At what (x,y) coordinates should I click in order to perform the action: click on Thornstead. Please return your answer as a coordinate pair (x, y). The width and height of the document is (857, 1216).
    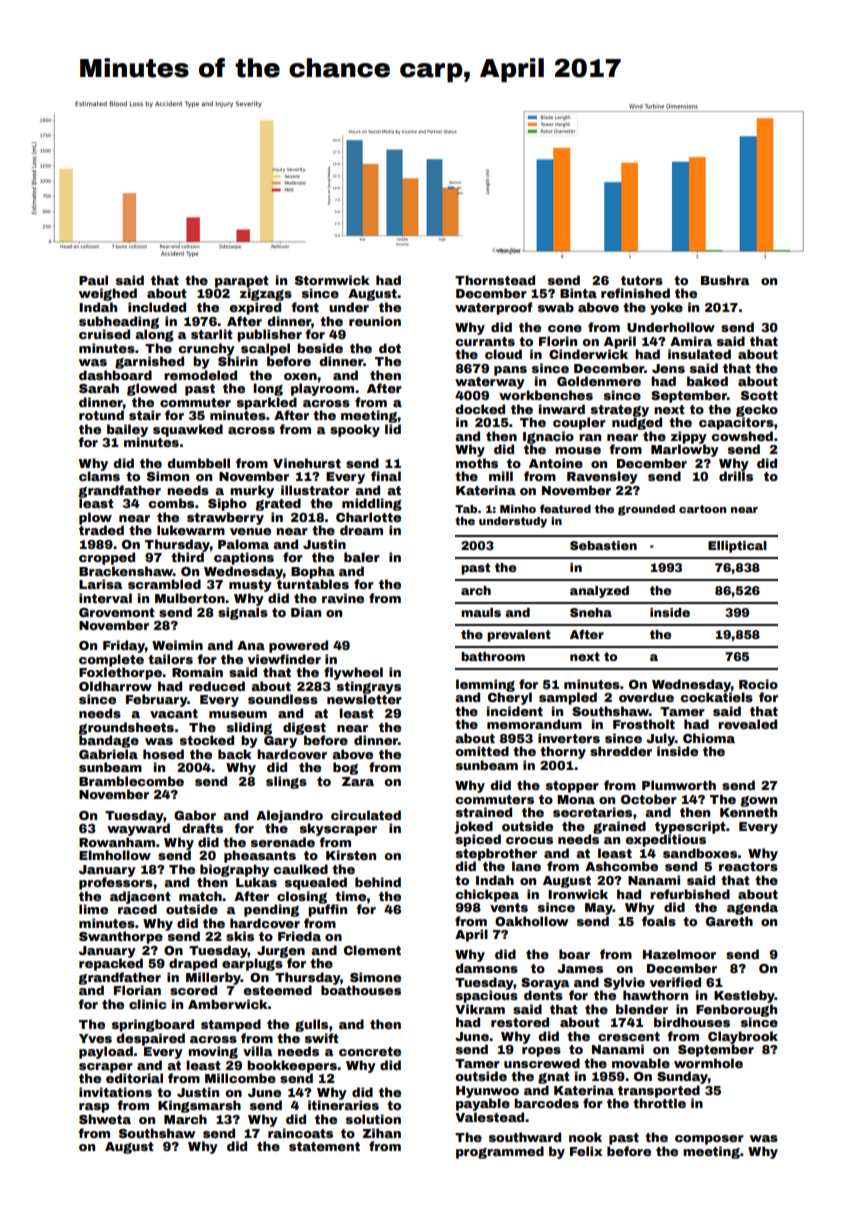
    Looking at the image, I should click on (495, 280).
